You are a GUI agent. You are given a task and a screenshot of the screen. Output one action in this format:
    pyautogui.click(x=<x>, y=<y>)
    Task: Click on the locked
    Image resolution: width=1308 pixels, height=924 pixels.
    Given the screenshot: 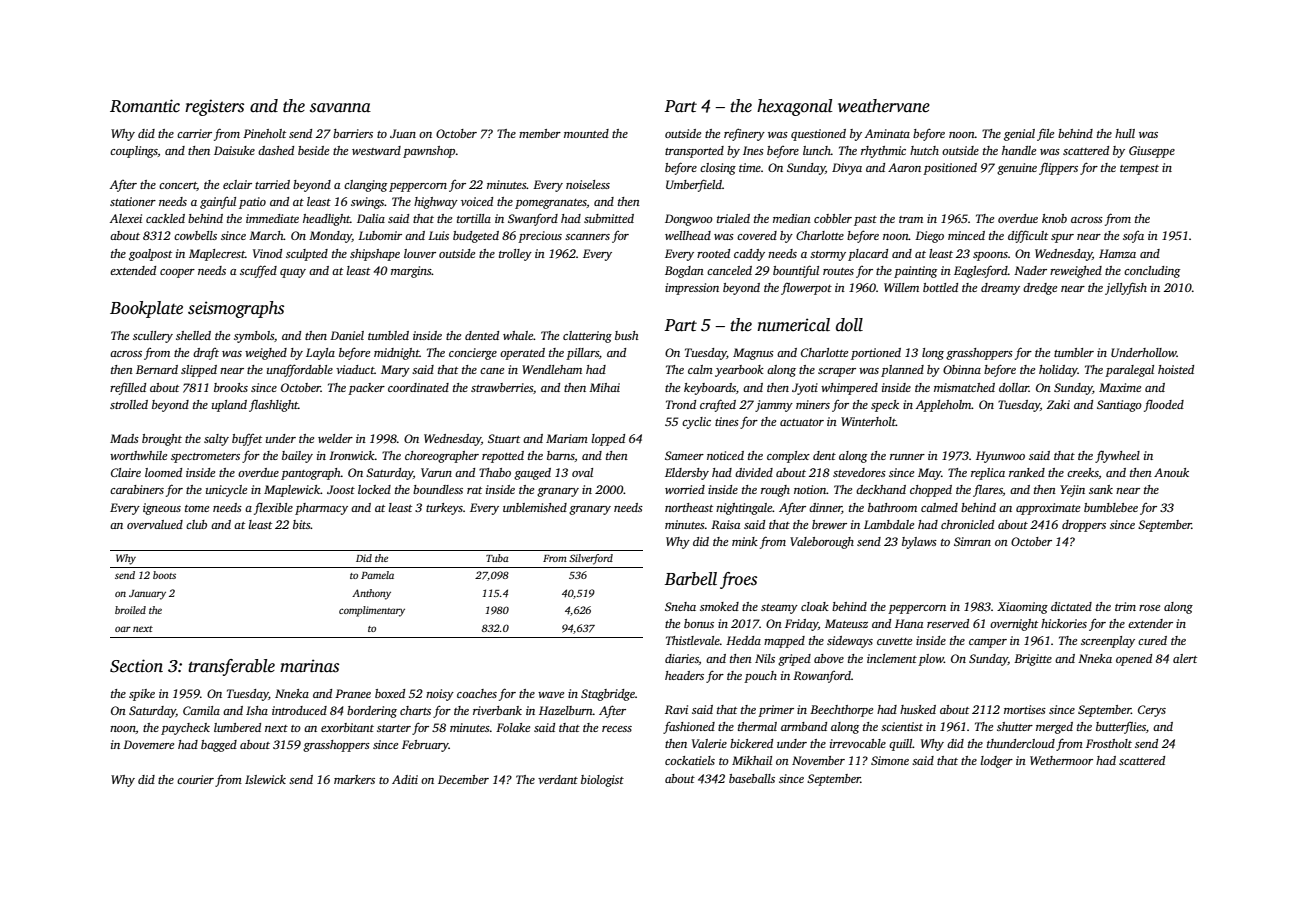 What is the action you would take?
    pyautogui.click(x=374, y=489)
